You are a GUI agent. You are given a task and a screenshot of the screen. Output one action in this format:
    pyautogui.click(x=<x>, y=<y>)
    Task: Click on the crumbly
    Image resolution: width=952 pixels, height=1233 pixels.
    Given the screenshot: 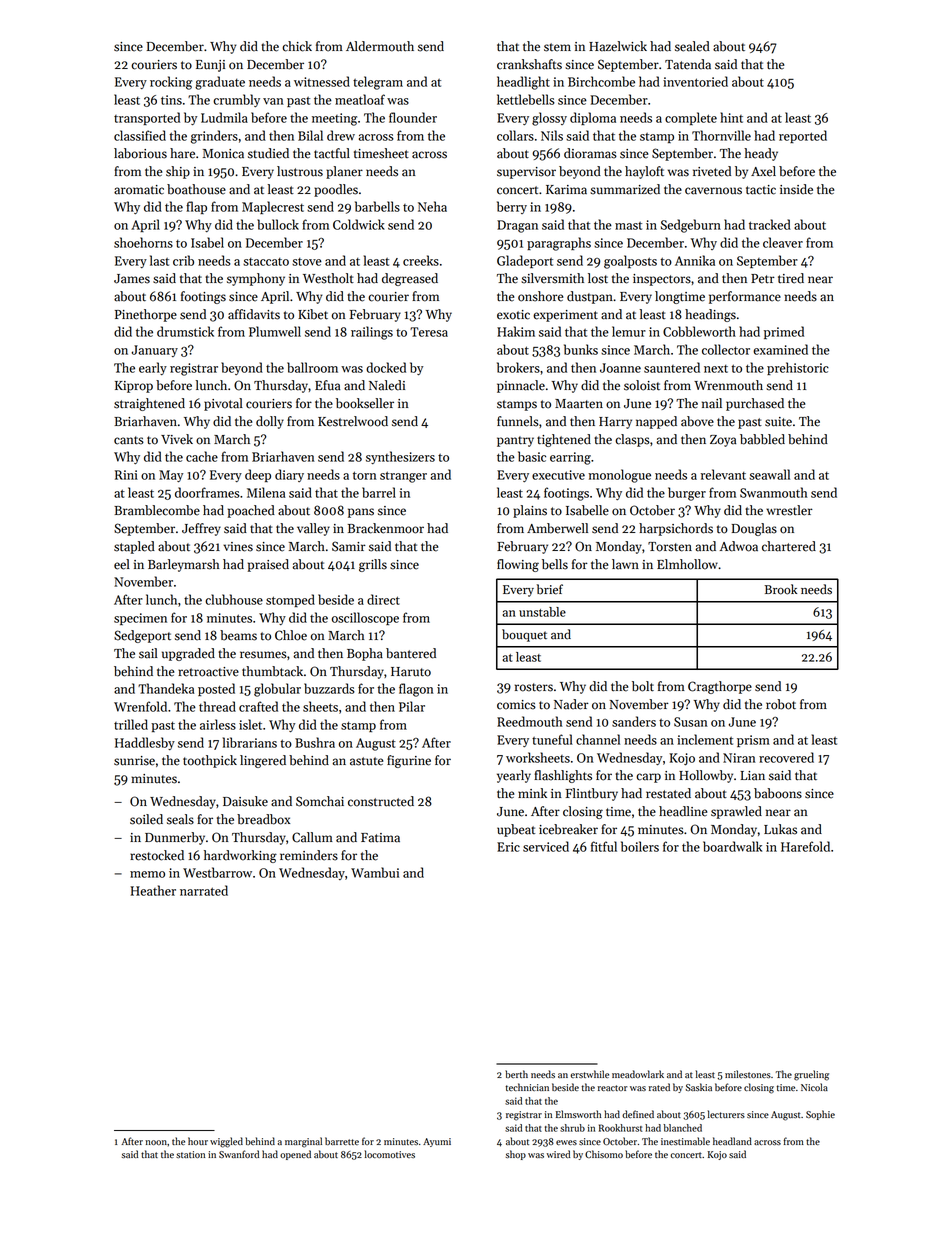 What is the action you would take?
    pyautogui.click(x=236, y=100)
